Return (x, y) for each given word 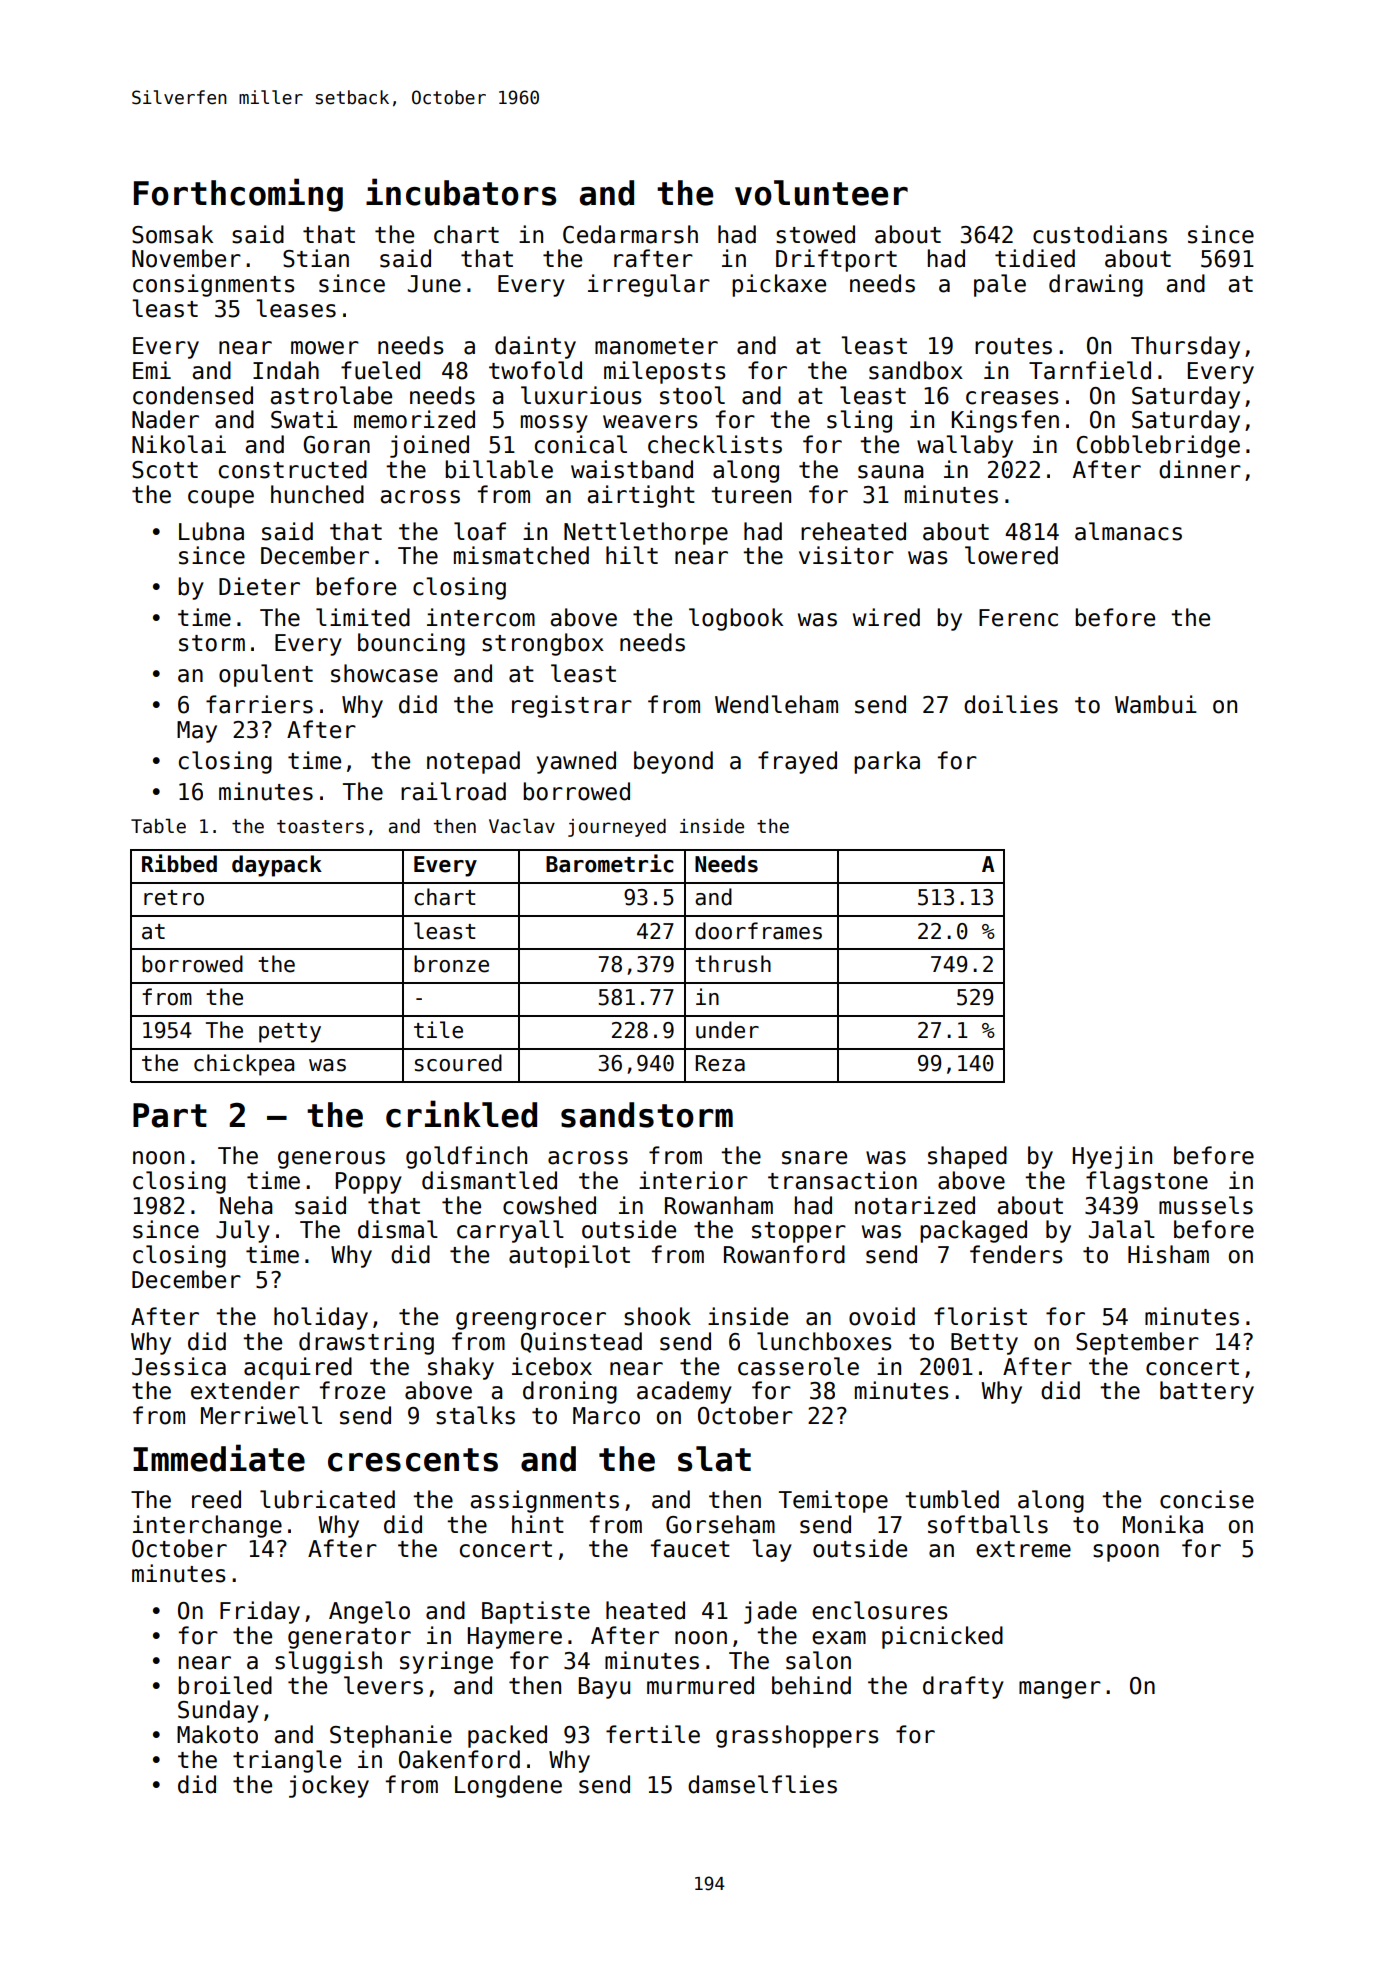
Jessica (179, 1366)
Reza (720, 1063)
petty (290, 1033)
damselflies (762, 1784)
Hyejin (1112, 1157)
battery (1207, 1392)
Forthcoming (238, 195)
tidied (1035, 258)
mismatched (521, 555)
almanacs (1128, 531)
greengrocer (531, 1321)
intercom (481, 617)
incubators (461, 192)
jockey (329, 1786)
